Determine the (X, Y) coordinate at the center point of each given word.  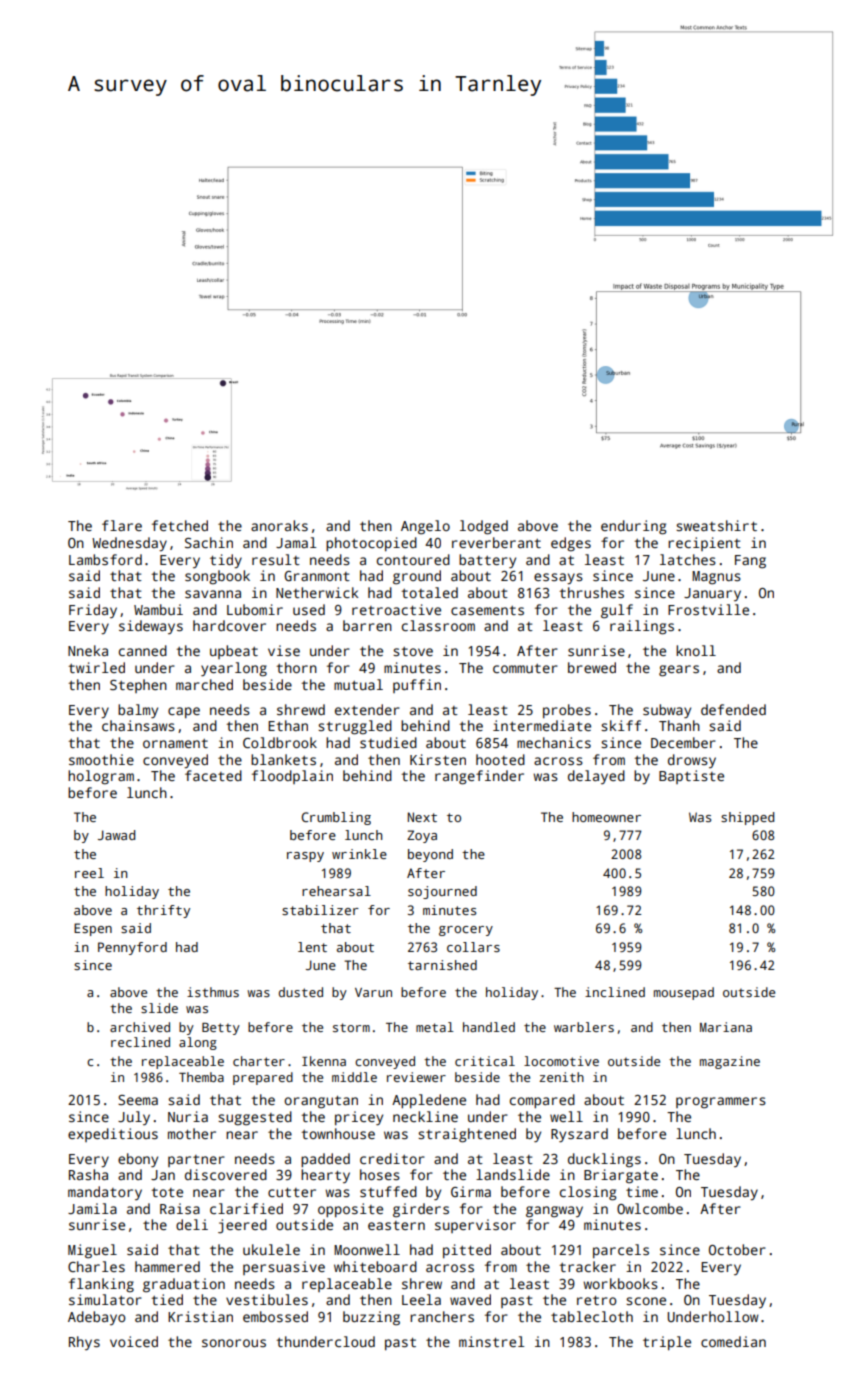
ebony (138, 1160)
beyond (430, 855)
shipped (747, 818)
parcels (621, 1251)
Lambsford (105, 559)
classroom (438, 625)
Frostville (708, 609)
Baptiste (691, 777)
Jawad (116, 835)
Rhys (84, 1343)
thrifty (163, 911)
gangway (554, 1212)
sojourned (442, 892)
